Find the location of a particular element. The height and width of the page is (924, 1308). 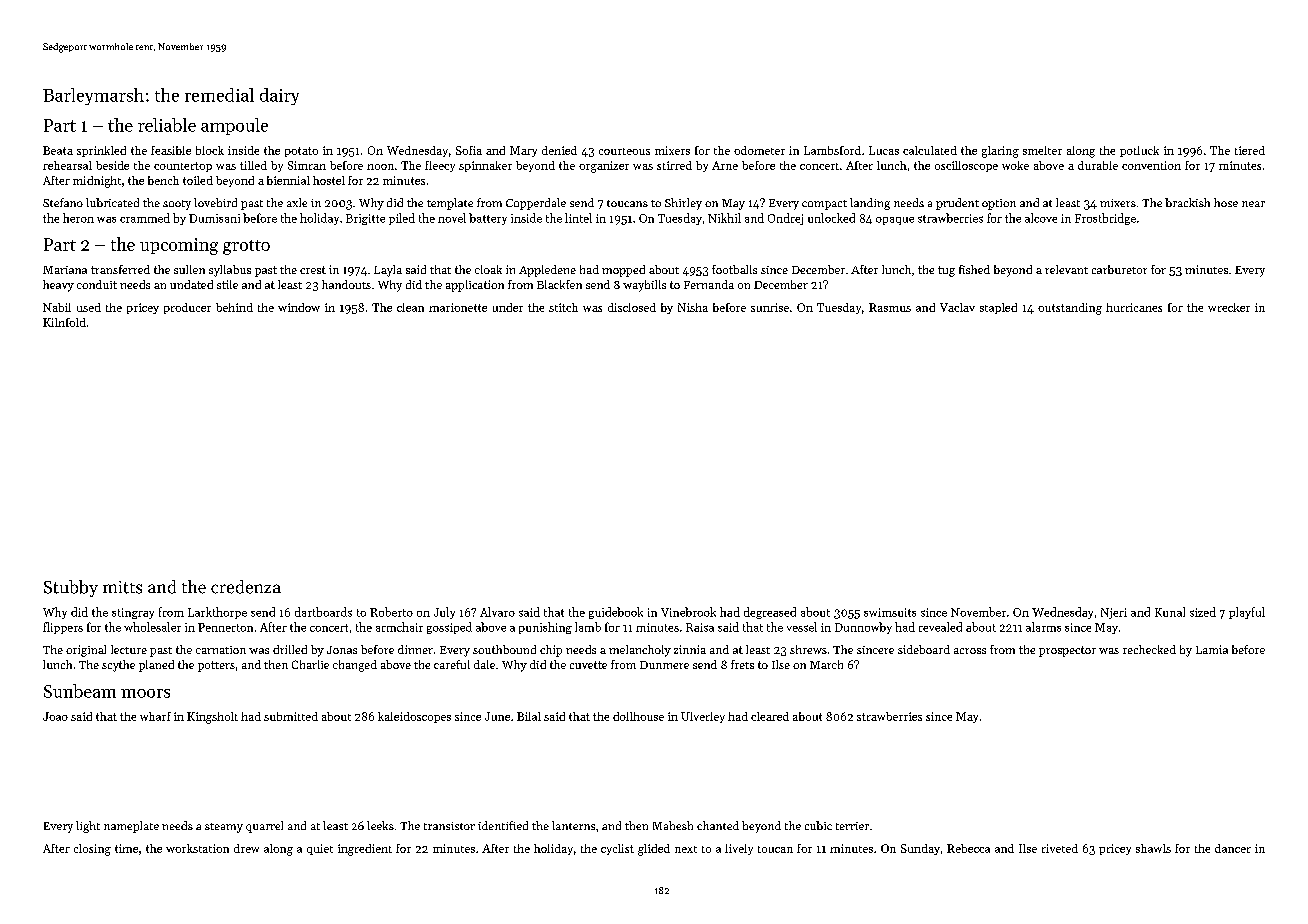

ampoule is located at coordinates (234, 126).
